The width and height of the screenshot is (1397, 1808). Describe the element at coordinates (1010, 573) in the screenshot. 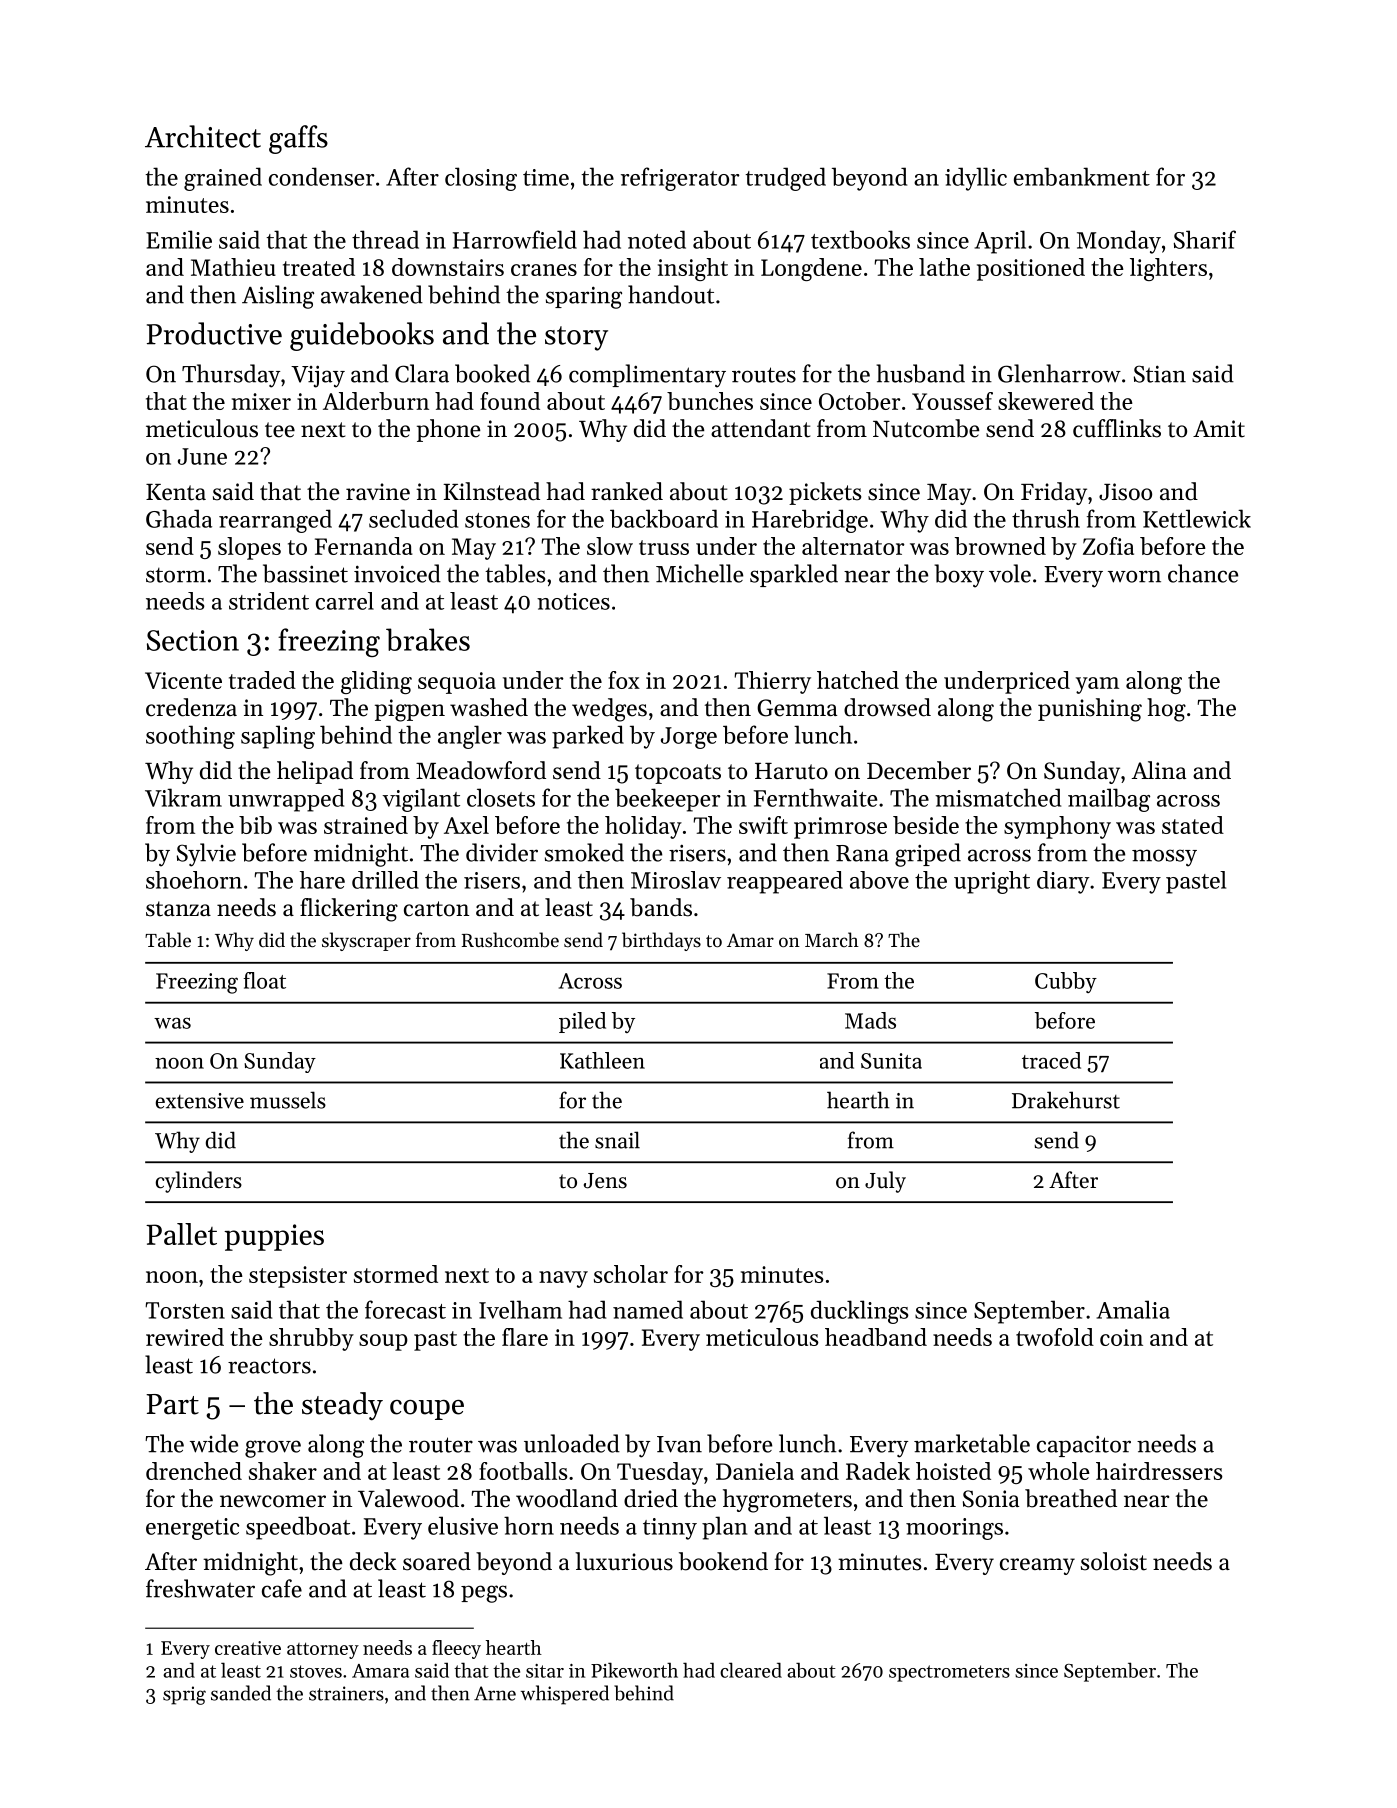

I see `vole` at that location.
